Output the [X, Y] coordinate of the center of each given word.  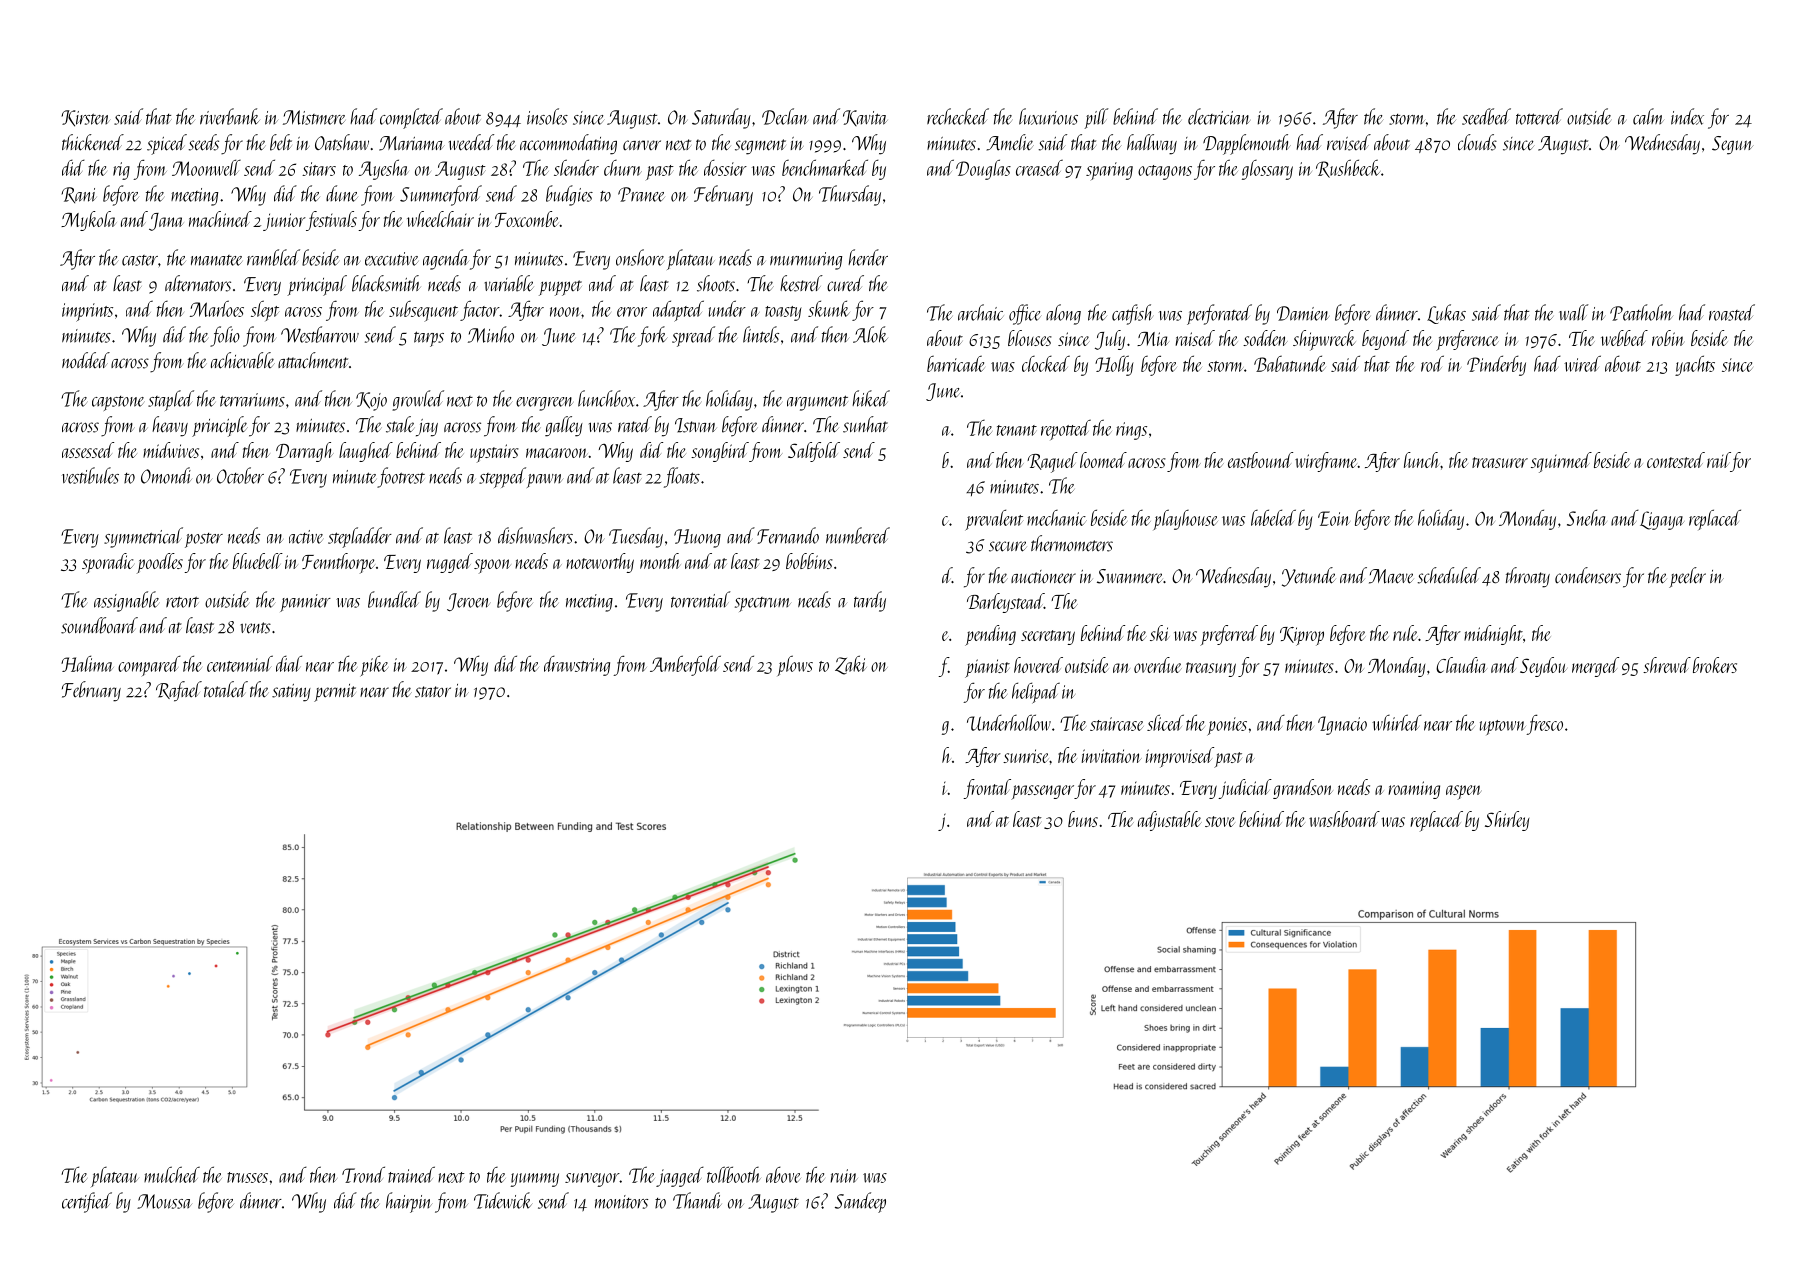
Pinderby [1496, 365]
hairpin [409, 1202]
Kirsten [85, 118]
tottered [1539, 116]
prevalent [994, 520]
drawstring [577, 666]
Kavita [865, 118]
